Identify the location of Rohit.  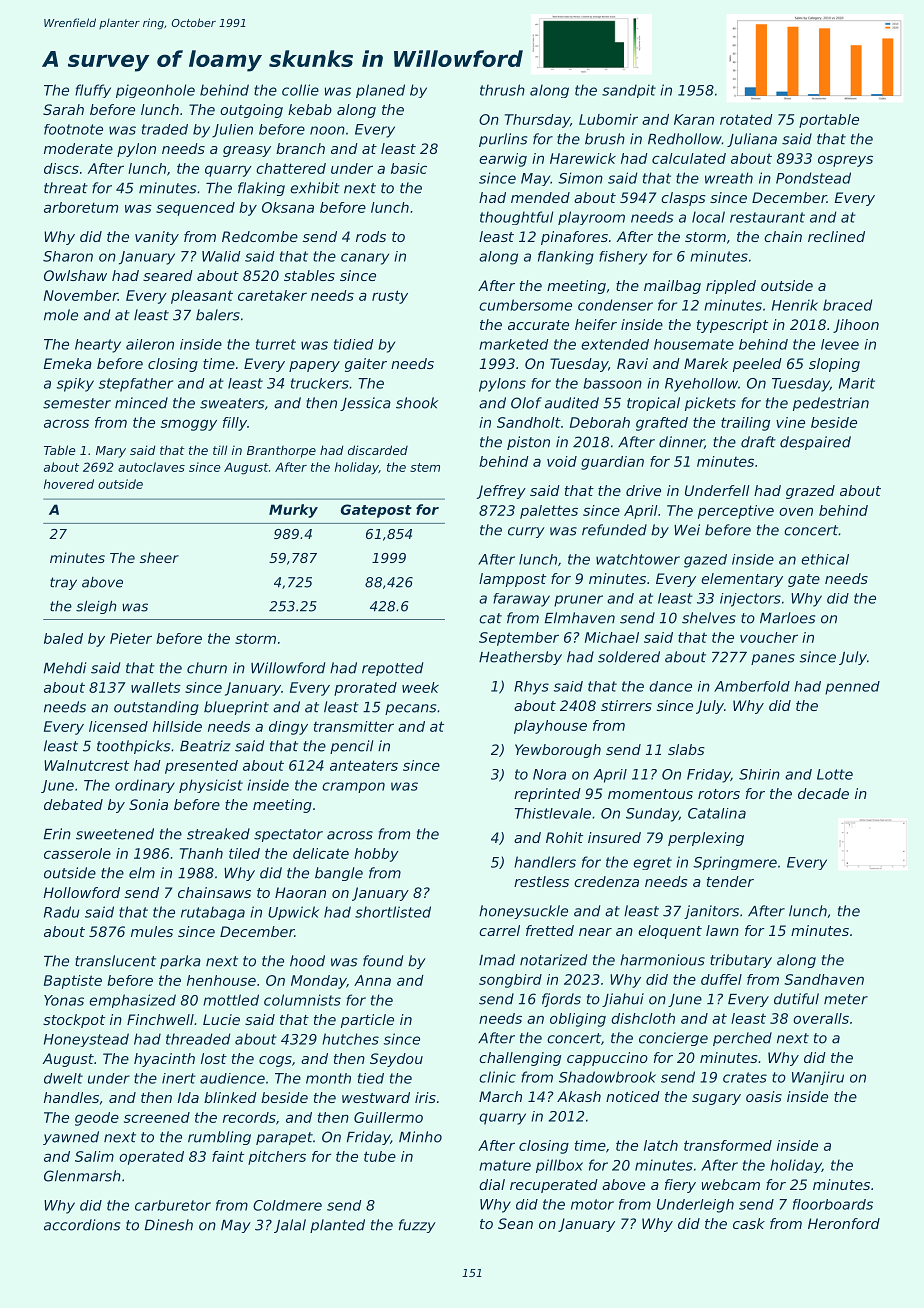
(564, 837).
